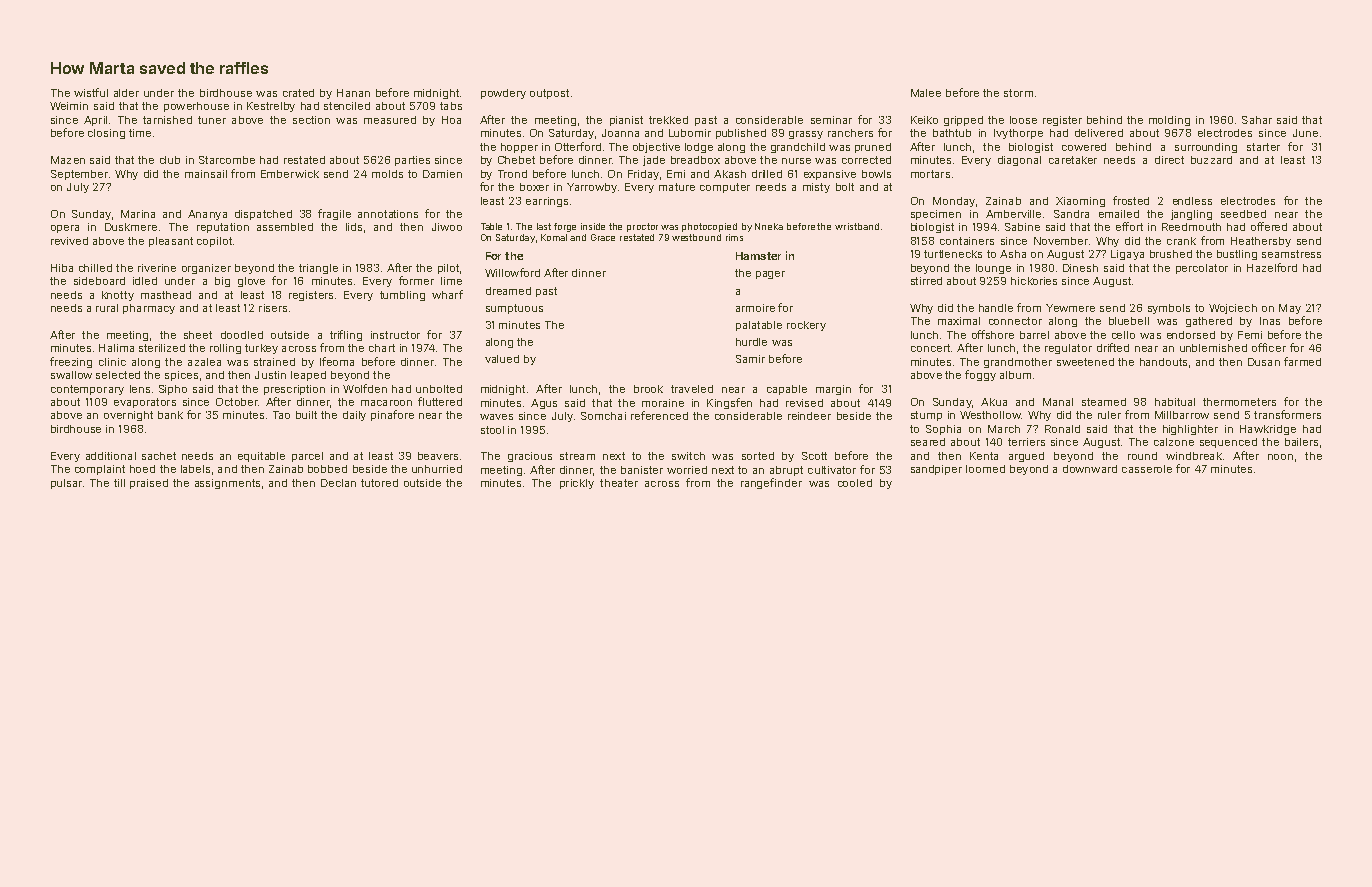 The height and width of the image is (887, 1372). I want to click on Yarrowby, so click(592, 188).
